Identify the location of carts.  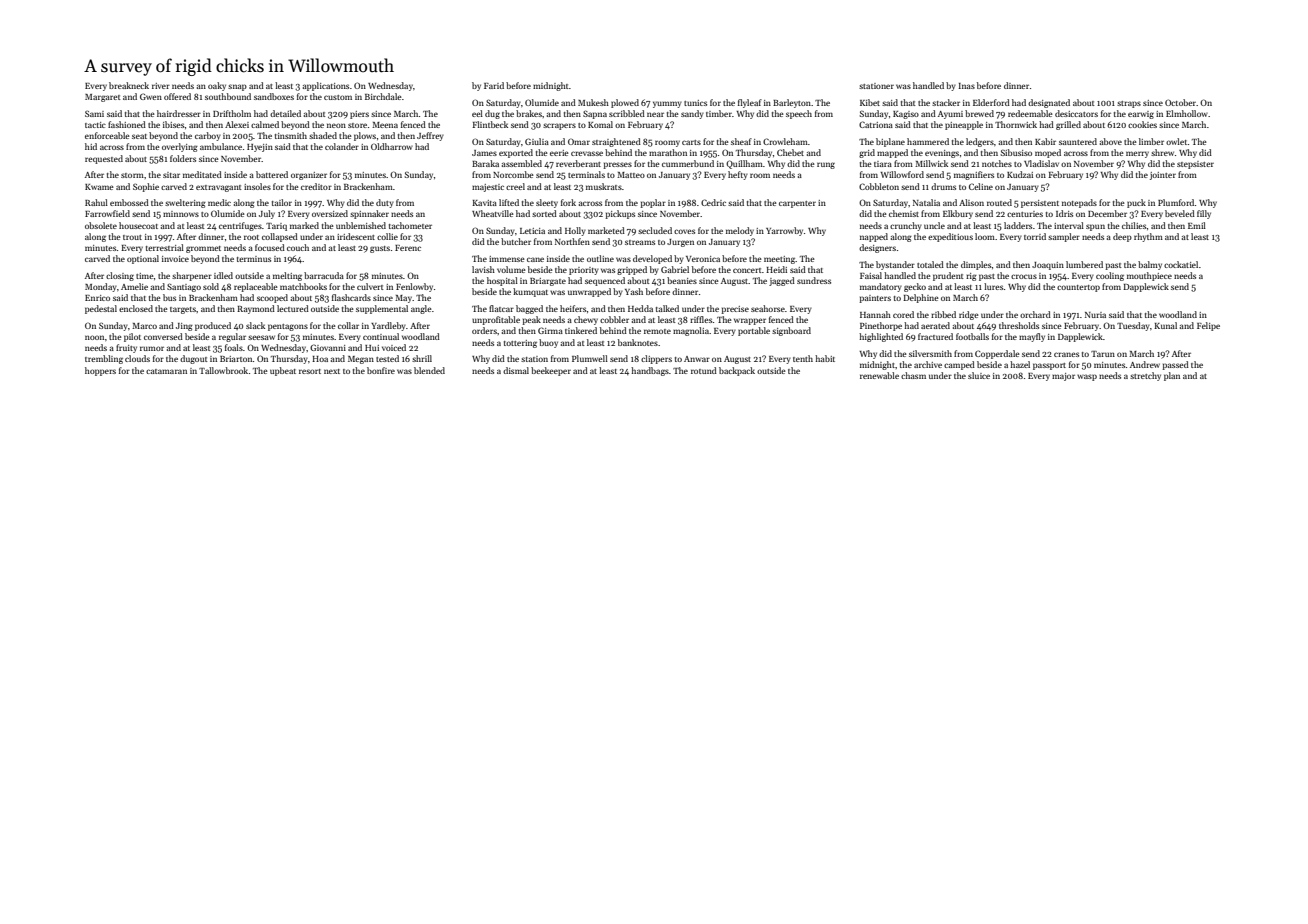
(691, 142).
